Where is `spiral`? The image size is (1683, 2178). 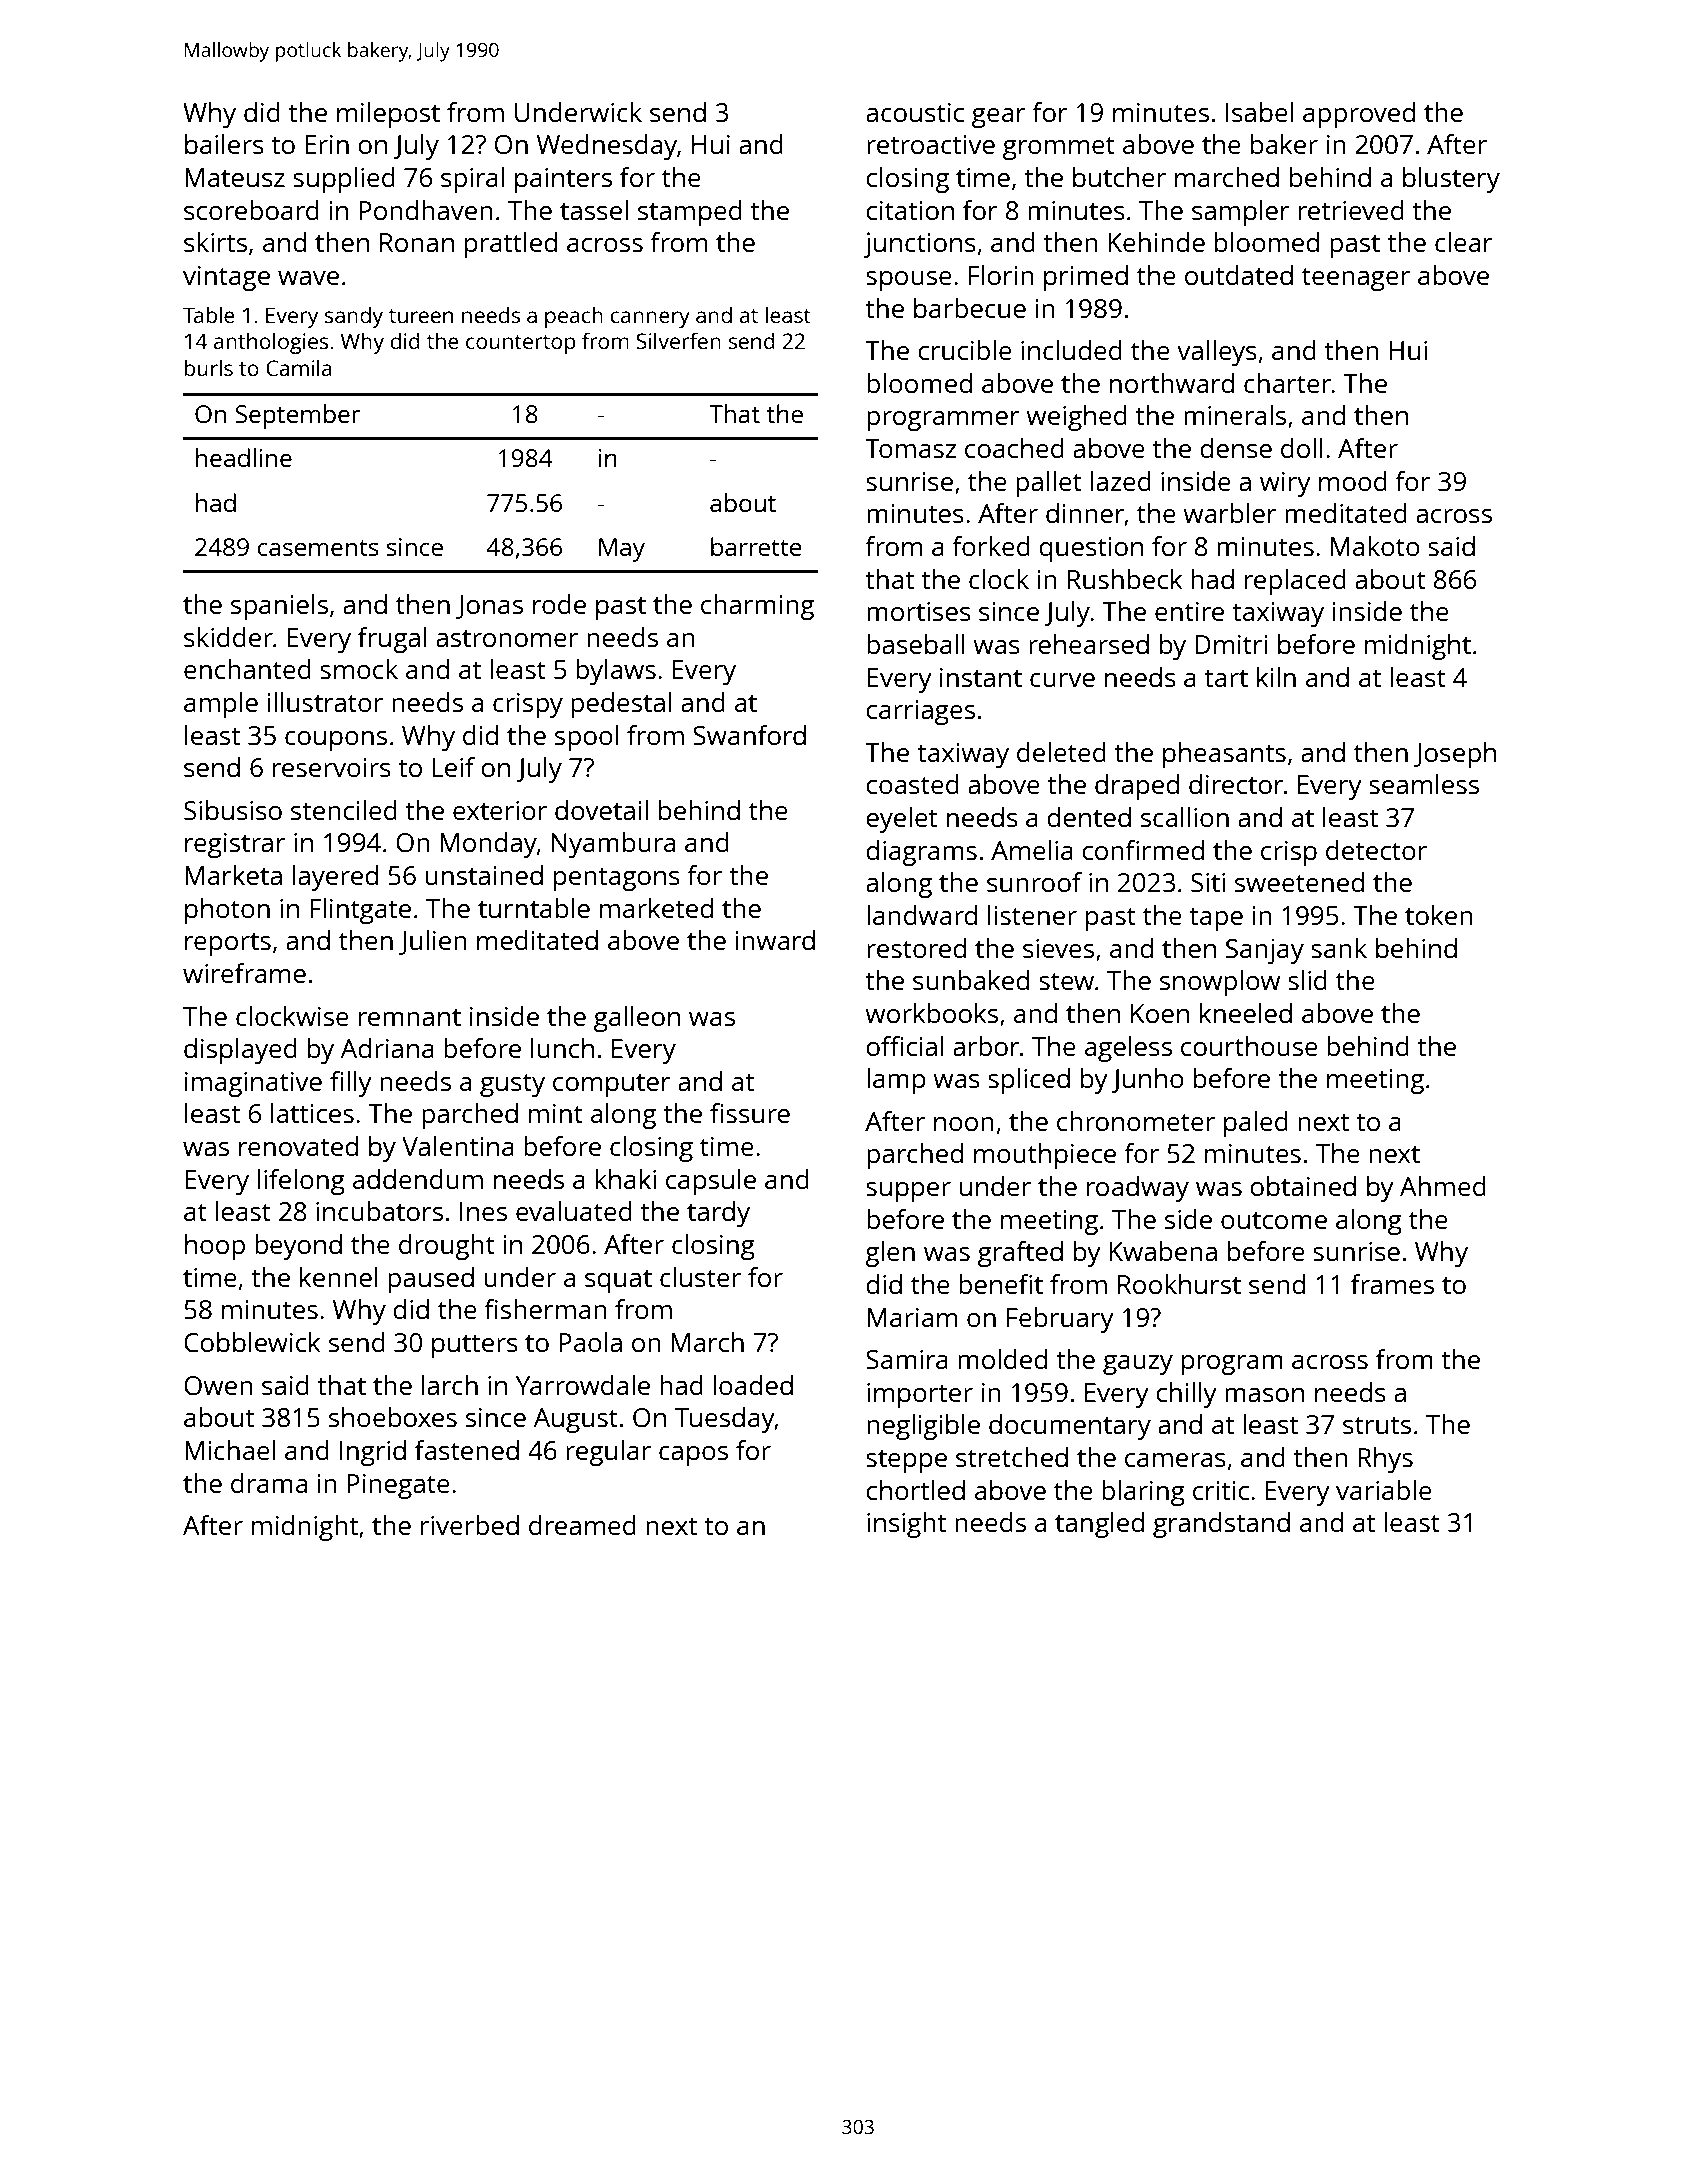
spiral is located at coordinates (472, 180).
